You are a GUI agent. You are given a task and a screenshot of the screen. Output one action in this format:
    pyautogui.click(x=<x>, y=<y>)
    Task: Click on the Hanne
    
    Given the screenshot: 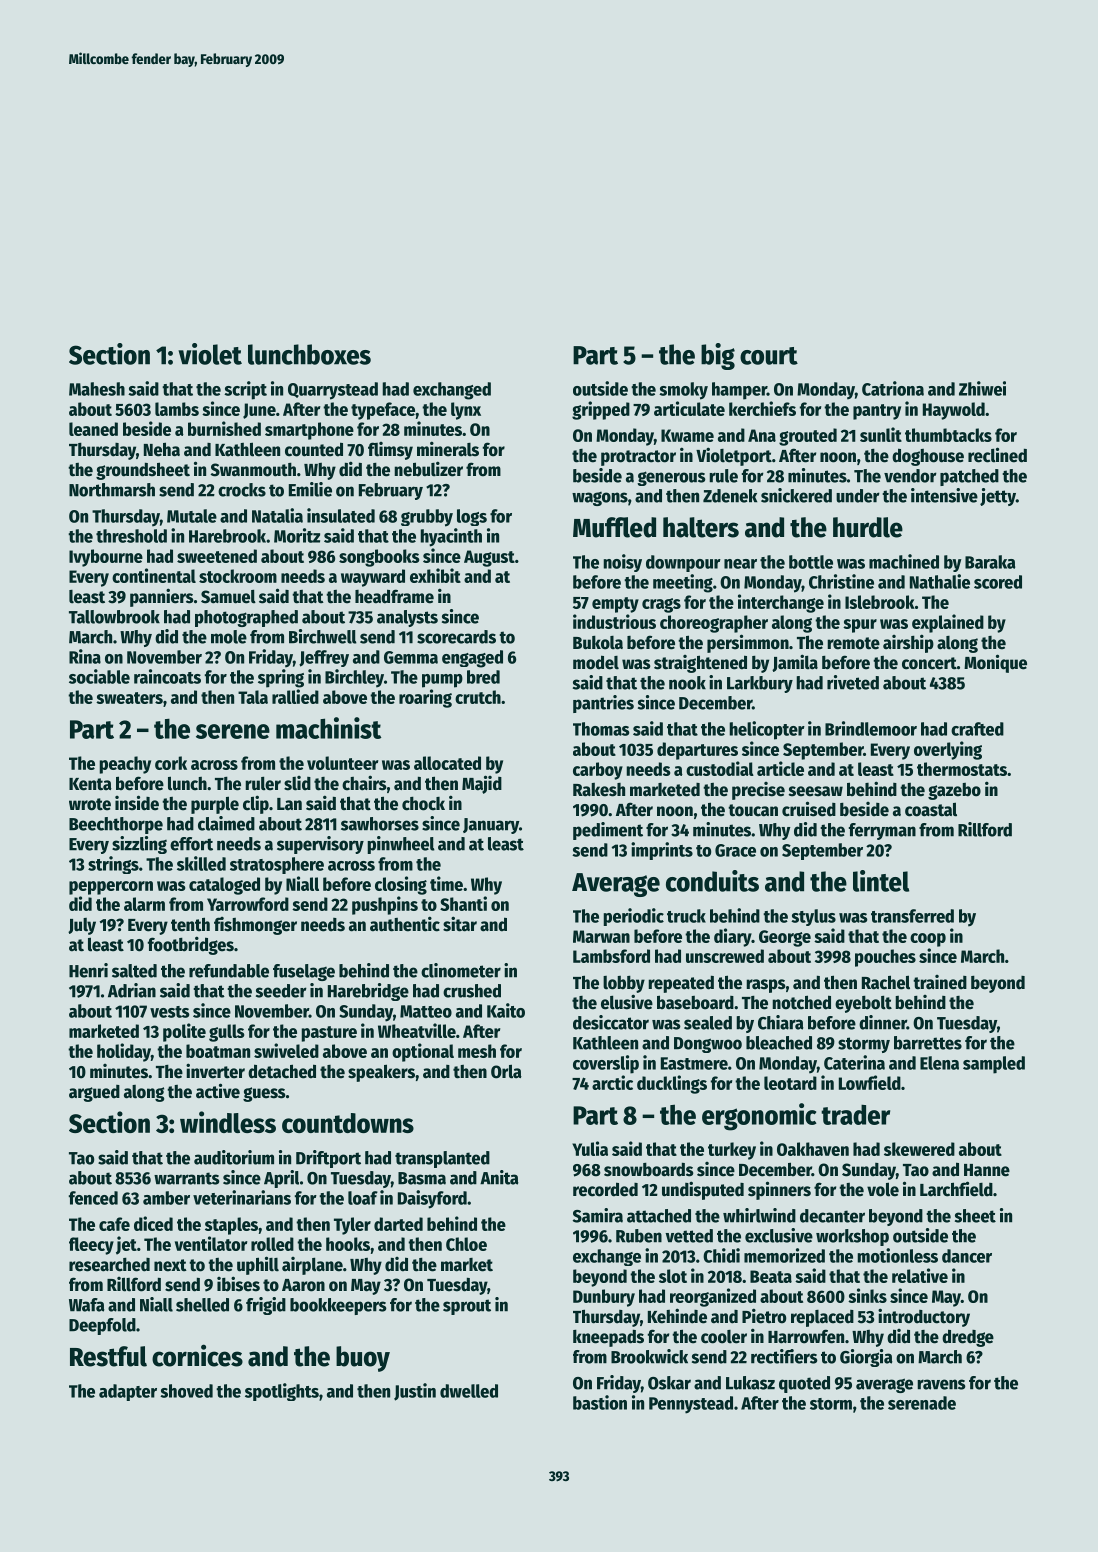 What is the action you would take?
    pyautogui.click(x=987, y=1170)
